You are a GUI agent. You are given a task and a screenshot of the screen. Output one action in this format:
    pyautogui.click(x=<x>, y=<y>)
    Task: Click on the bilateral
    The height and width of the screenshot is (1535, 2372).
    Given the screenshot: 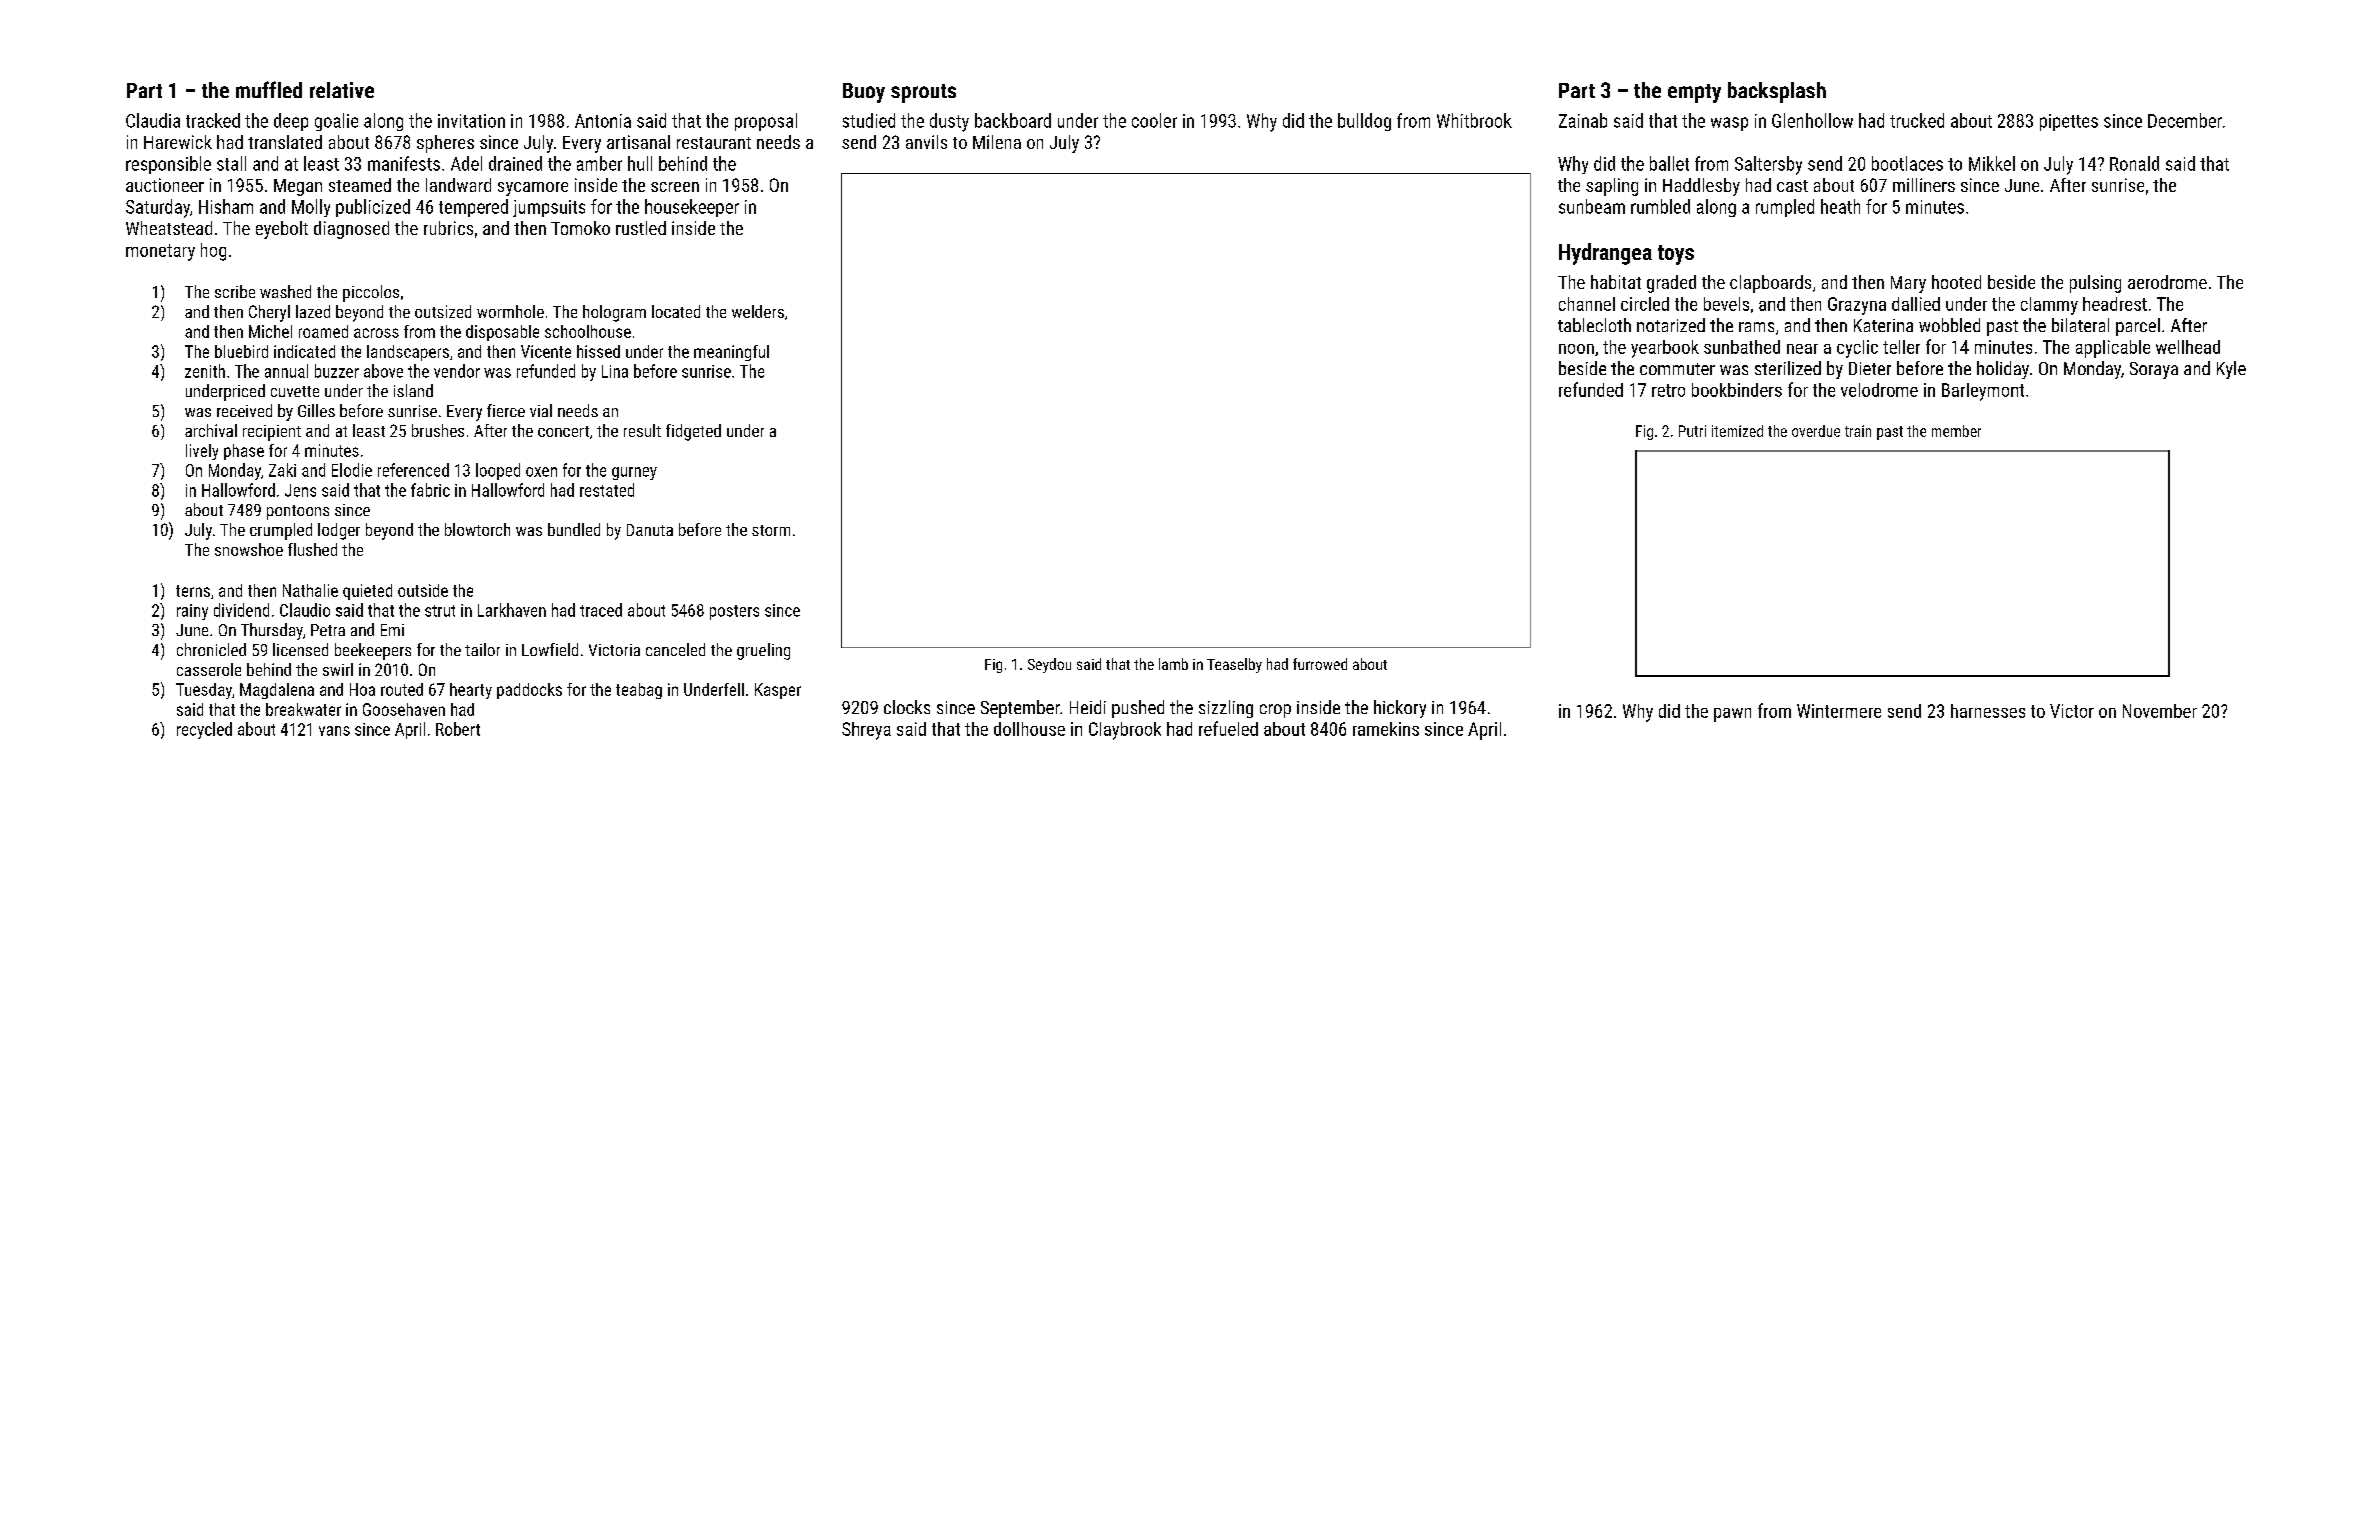 What is the action you would take?
    pyautogui.click(x=2080, y=325)
